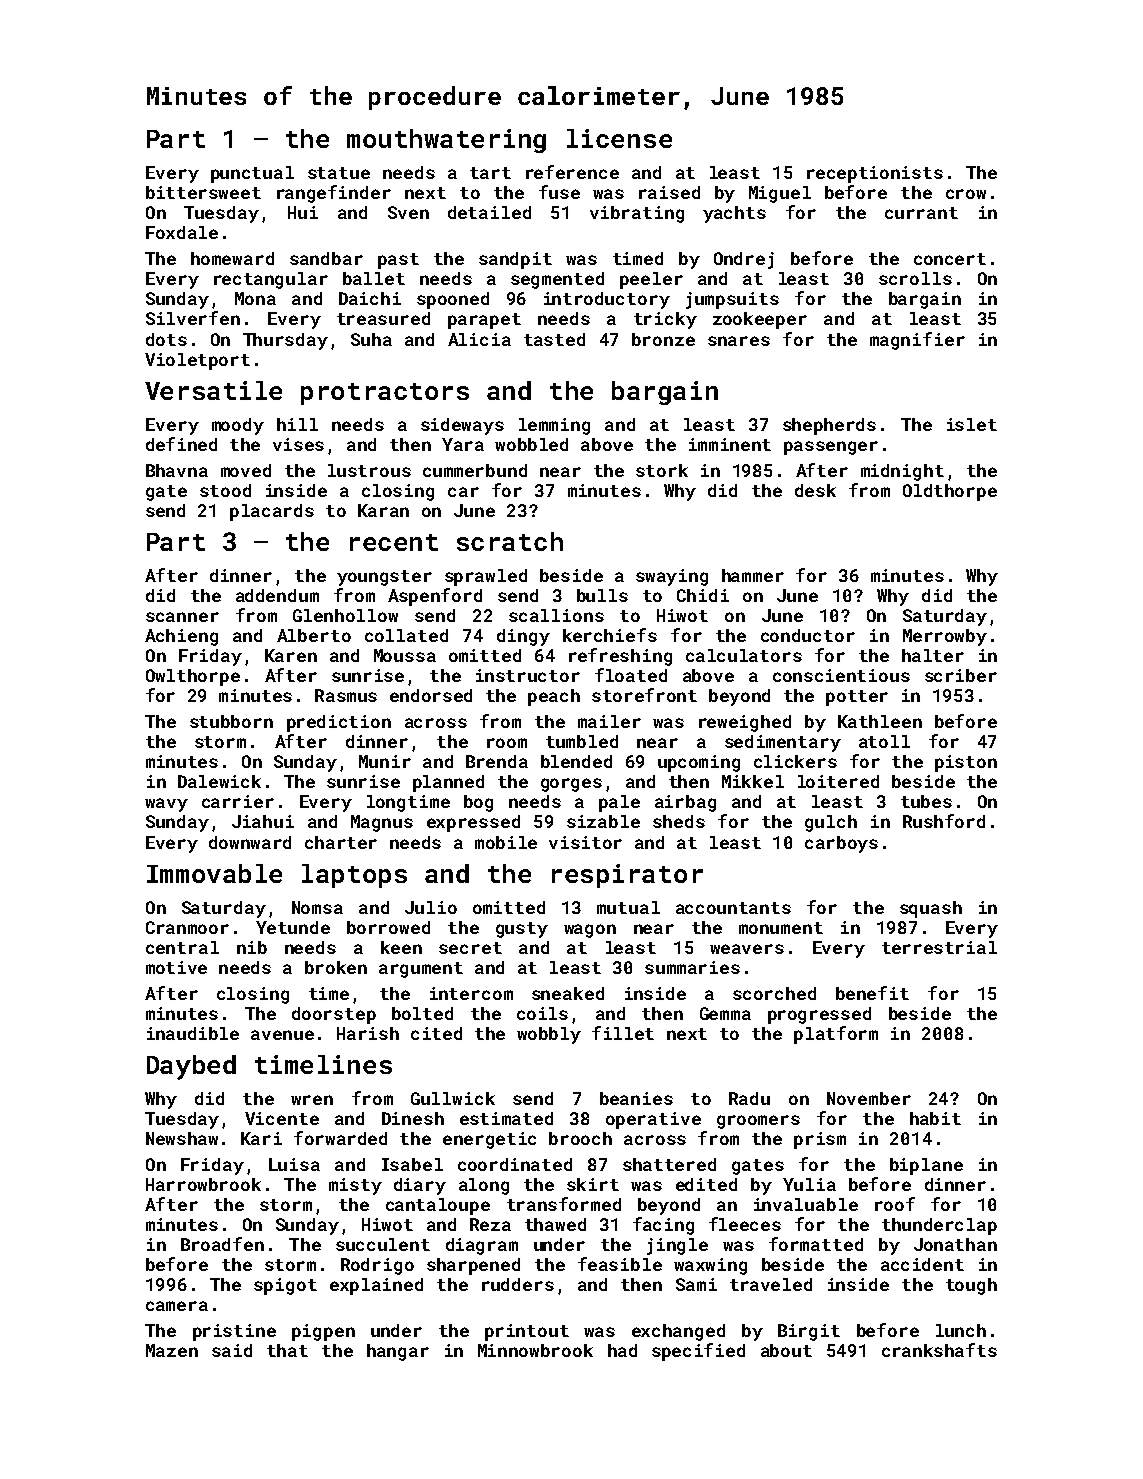  I want to click on accident, so click(922, 1264).
